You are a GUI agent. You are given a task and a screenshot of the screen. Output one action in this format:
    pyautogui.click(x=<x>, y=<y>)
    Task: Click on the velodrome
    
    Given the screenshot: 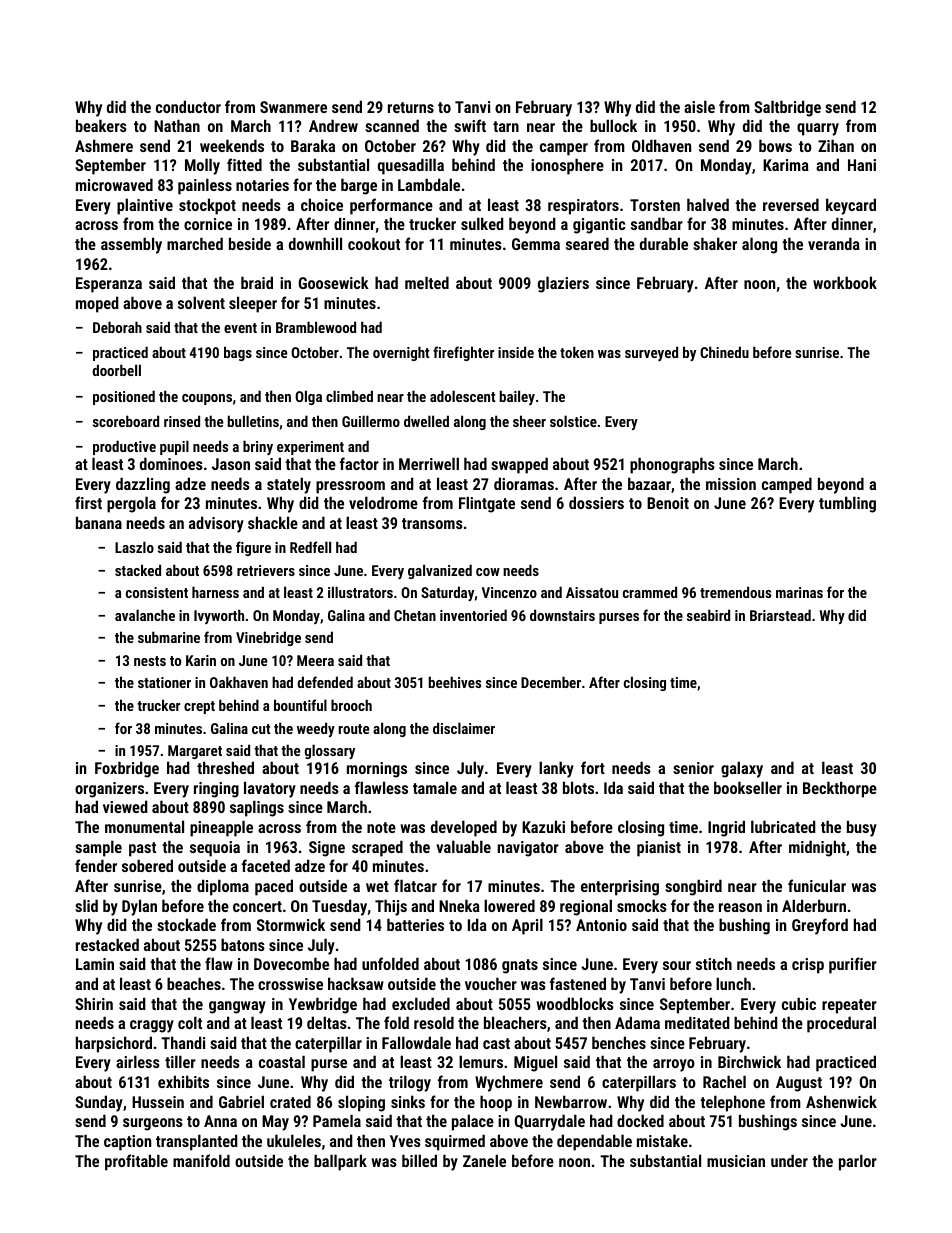 What is the action you would take?
    pyautogui.click(x=383, y=502)
